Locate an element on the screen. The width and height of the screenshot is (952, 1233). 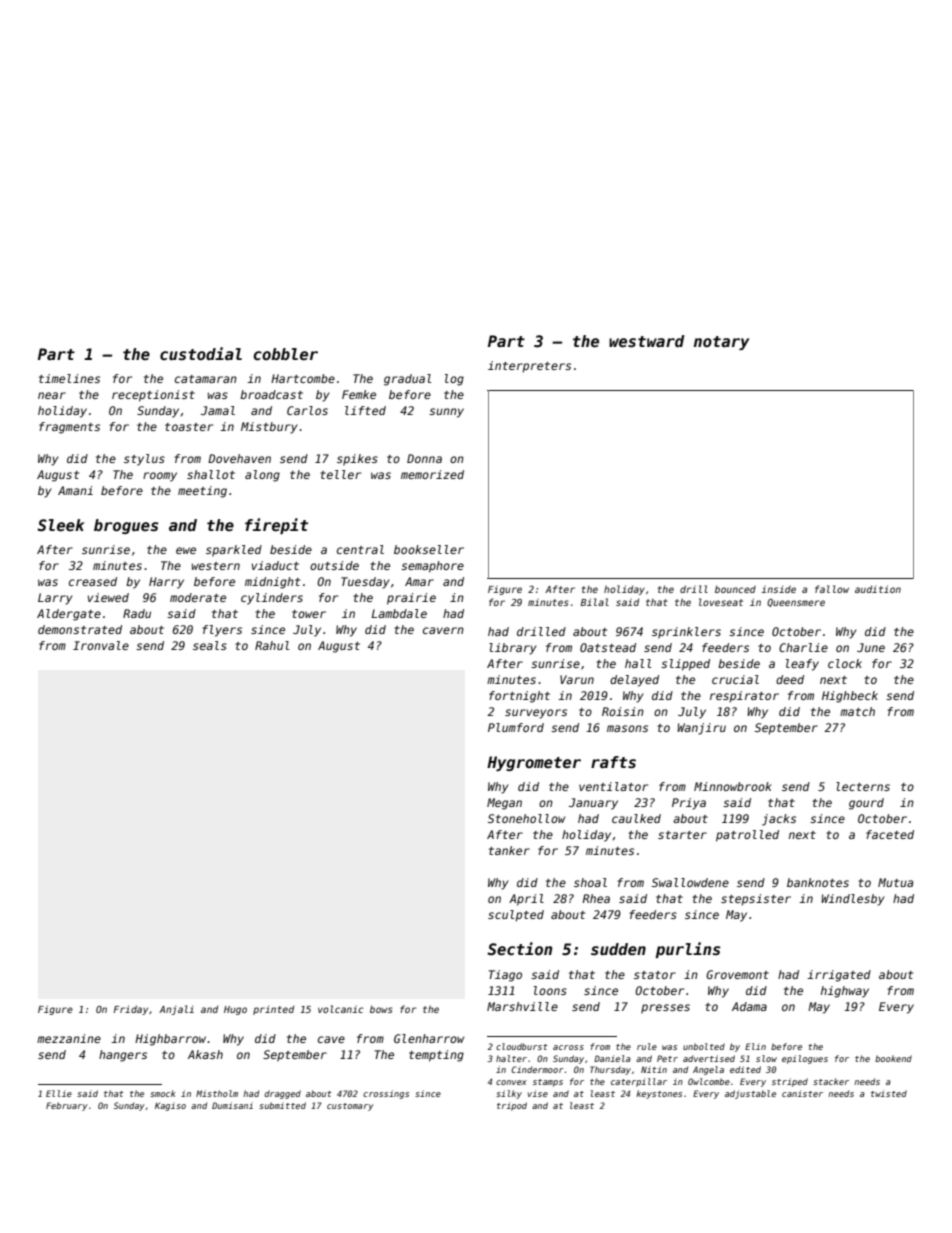
inside is located at coordinates (778, 589).
